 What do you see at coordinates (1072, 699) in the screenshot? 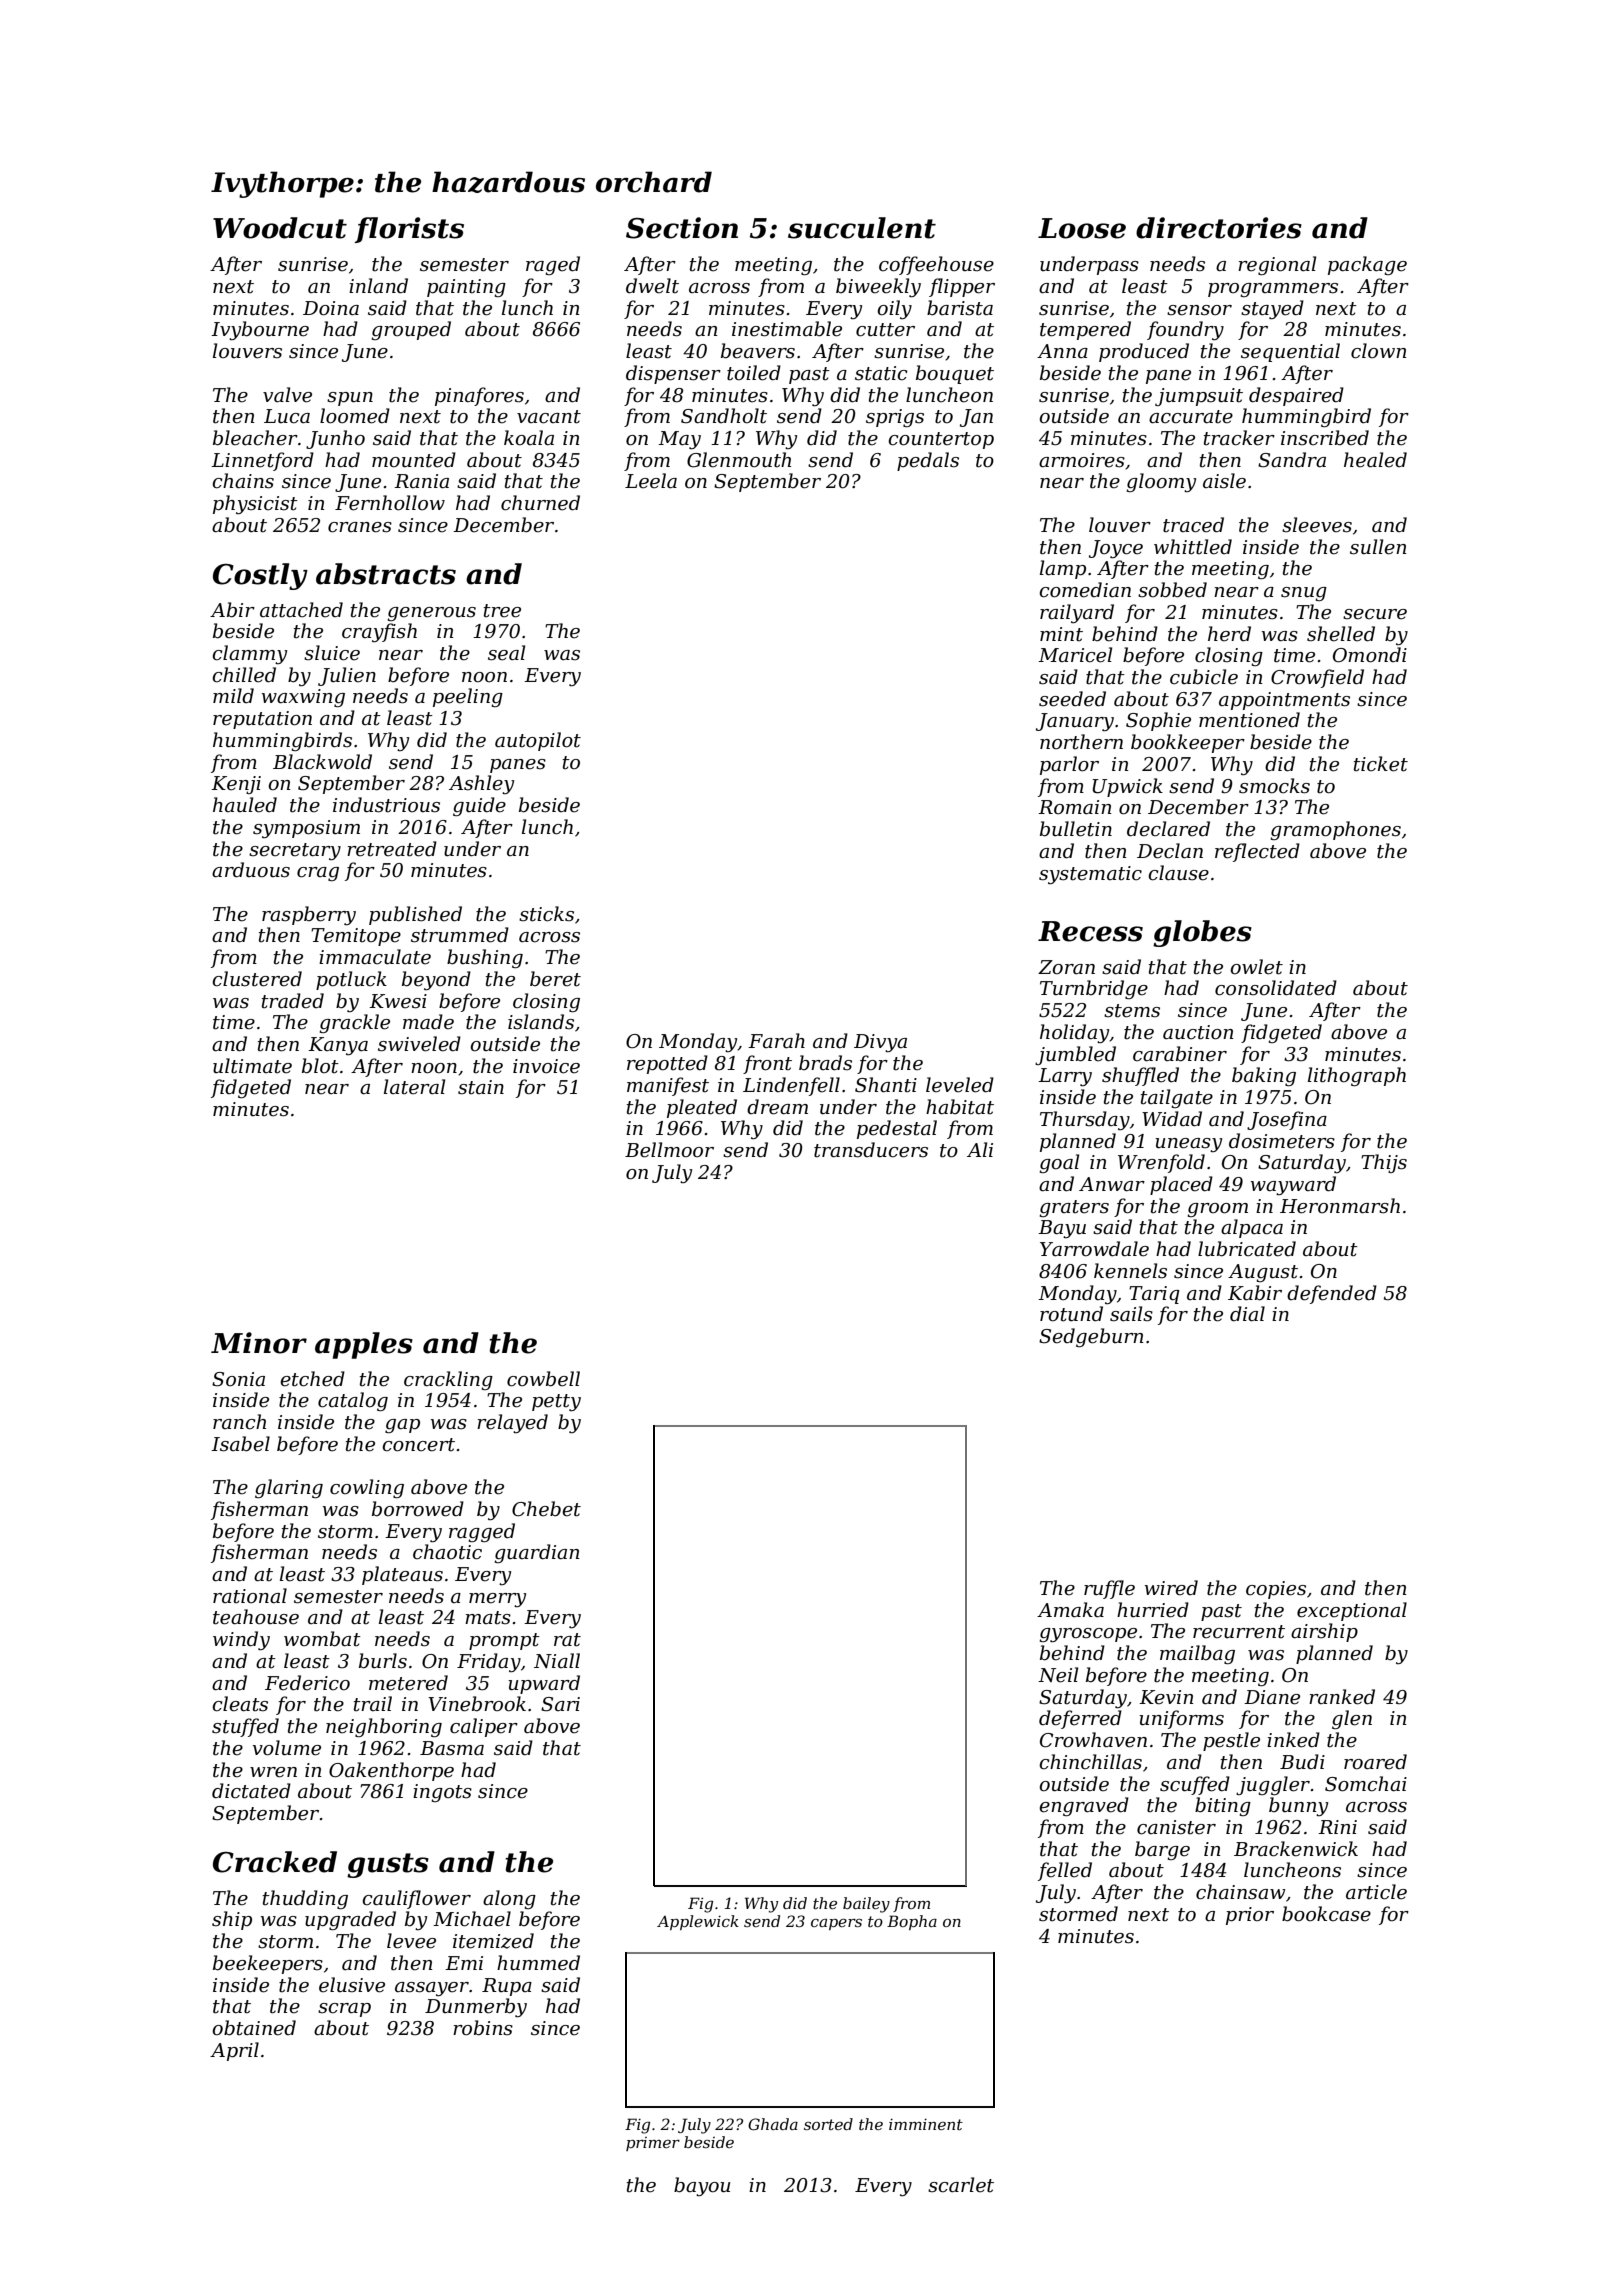
I see `seeded` at bounding box center [1072, 699].
